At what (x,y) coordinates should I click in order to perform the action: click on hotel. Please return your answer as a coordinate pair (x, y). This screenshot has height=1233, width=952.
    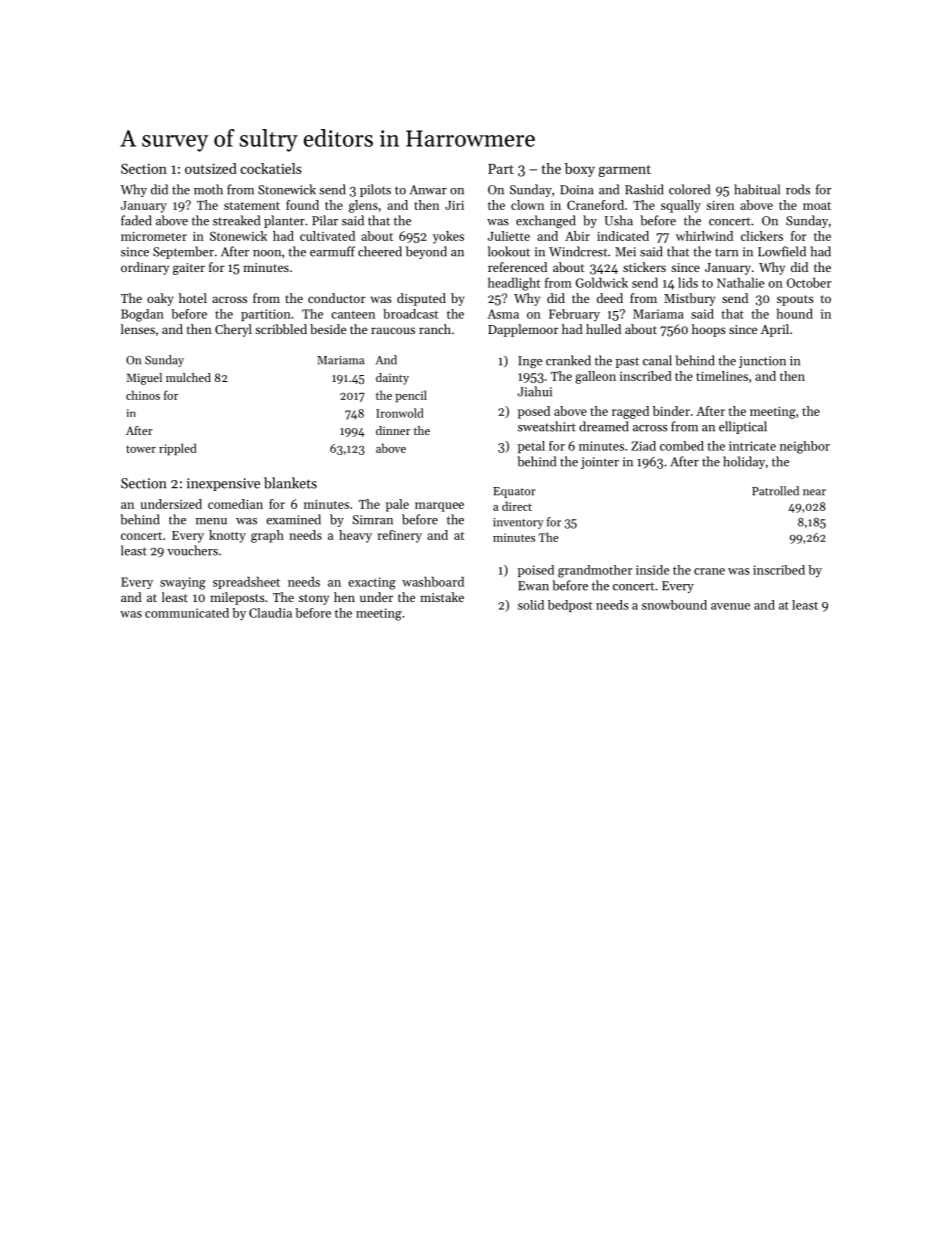
    Looking at the image, I should click on (193, 298).
